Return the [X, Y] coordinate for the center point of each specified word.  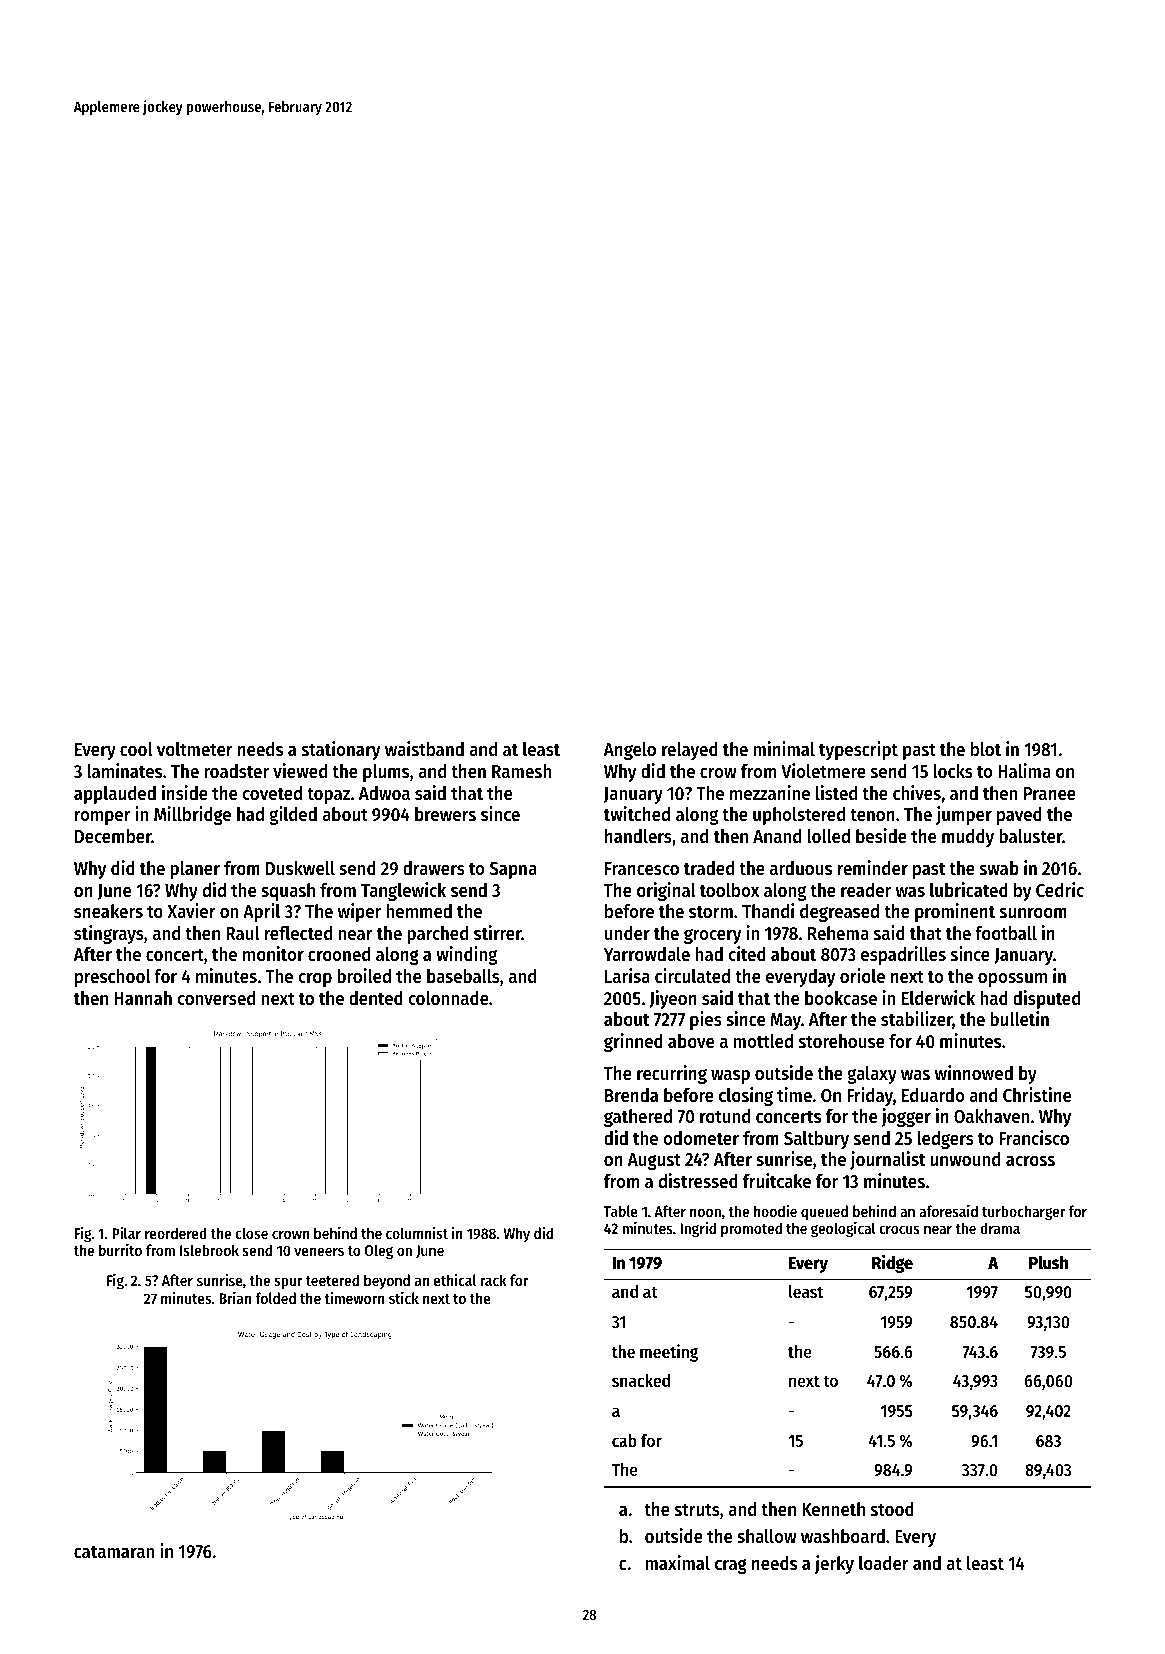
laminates [124, 771]
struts [697, 1510]
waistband [424, 748]
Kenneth [833, 1509]
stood [892, 1509]
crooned [339, 954]
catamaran [114, 1552]
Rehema [838, 933]
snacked [641, 1380]
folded [275, 1298]
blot [986, 749]
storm [711, 912]
